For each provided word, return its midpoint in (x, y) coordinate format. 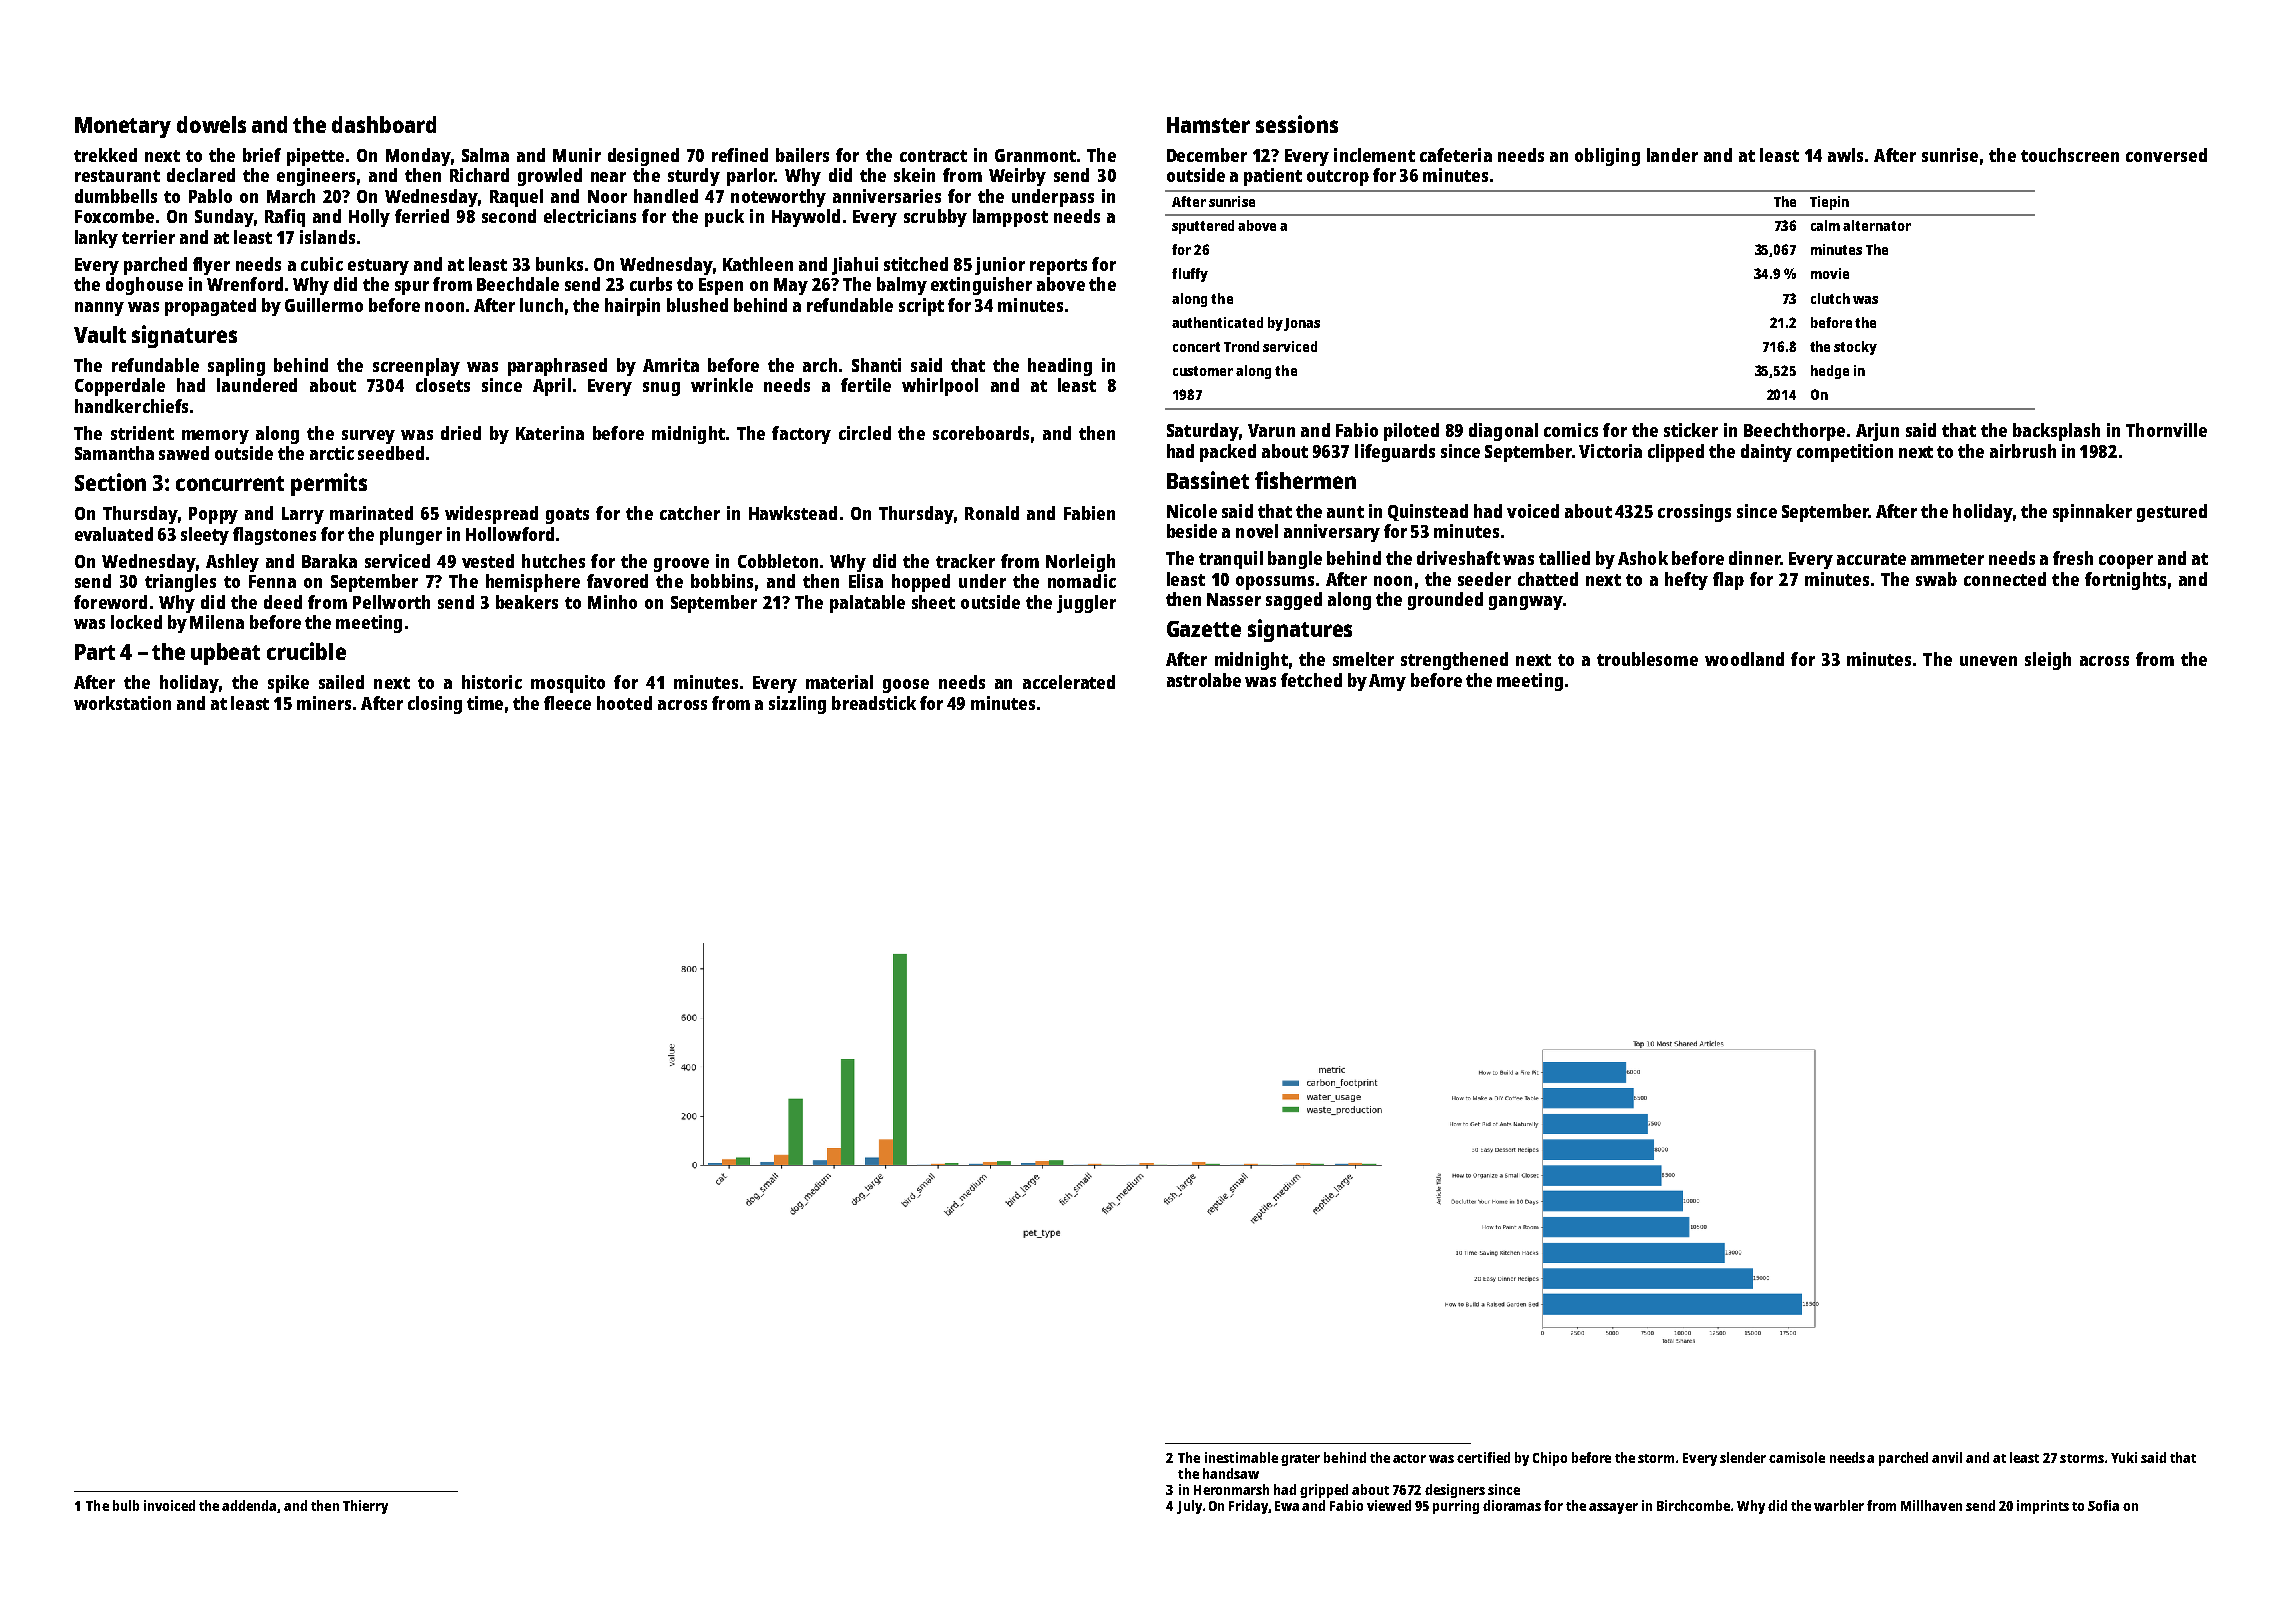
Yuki (2124, 1457)
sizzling (797, 705)
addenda (249, 1505)
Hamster (1208, 125)
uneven (1988, 661)
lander (1672, 155)
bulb (126, 1505)
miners (324, 703)
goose (906, 686)
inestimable (1241, 1457)
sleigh (2048, 661)
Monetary (123, 127)
